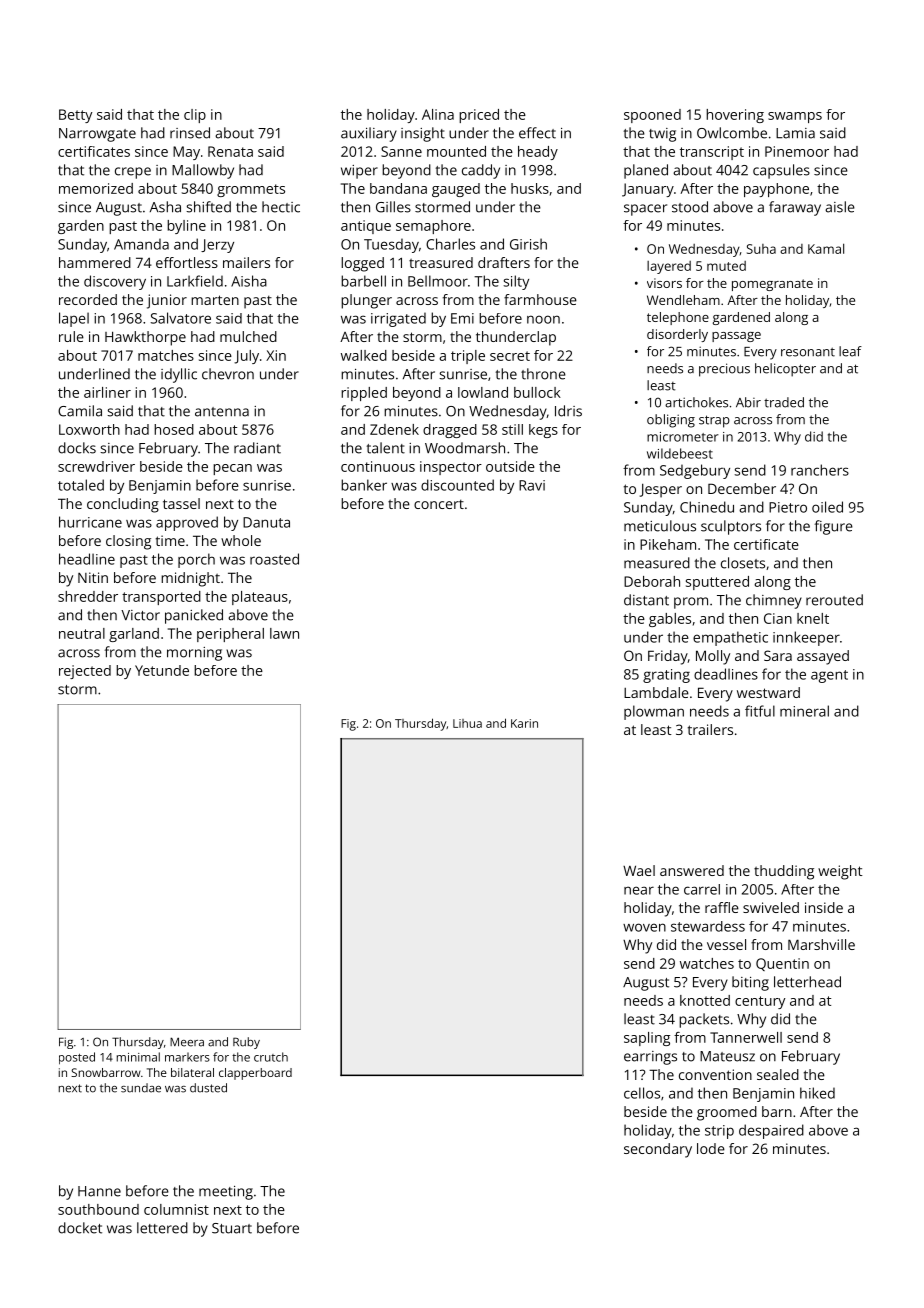 This page has width=924, height=1308. Describe the element at coordinates (479, 116) in the page. I see `priced` at that location.
